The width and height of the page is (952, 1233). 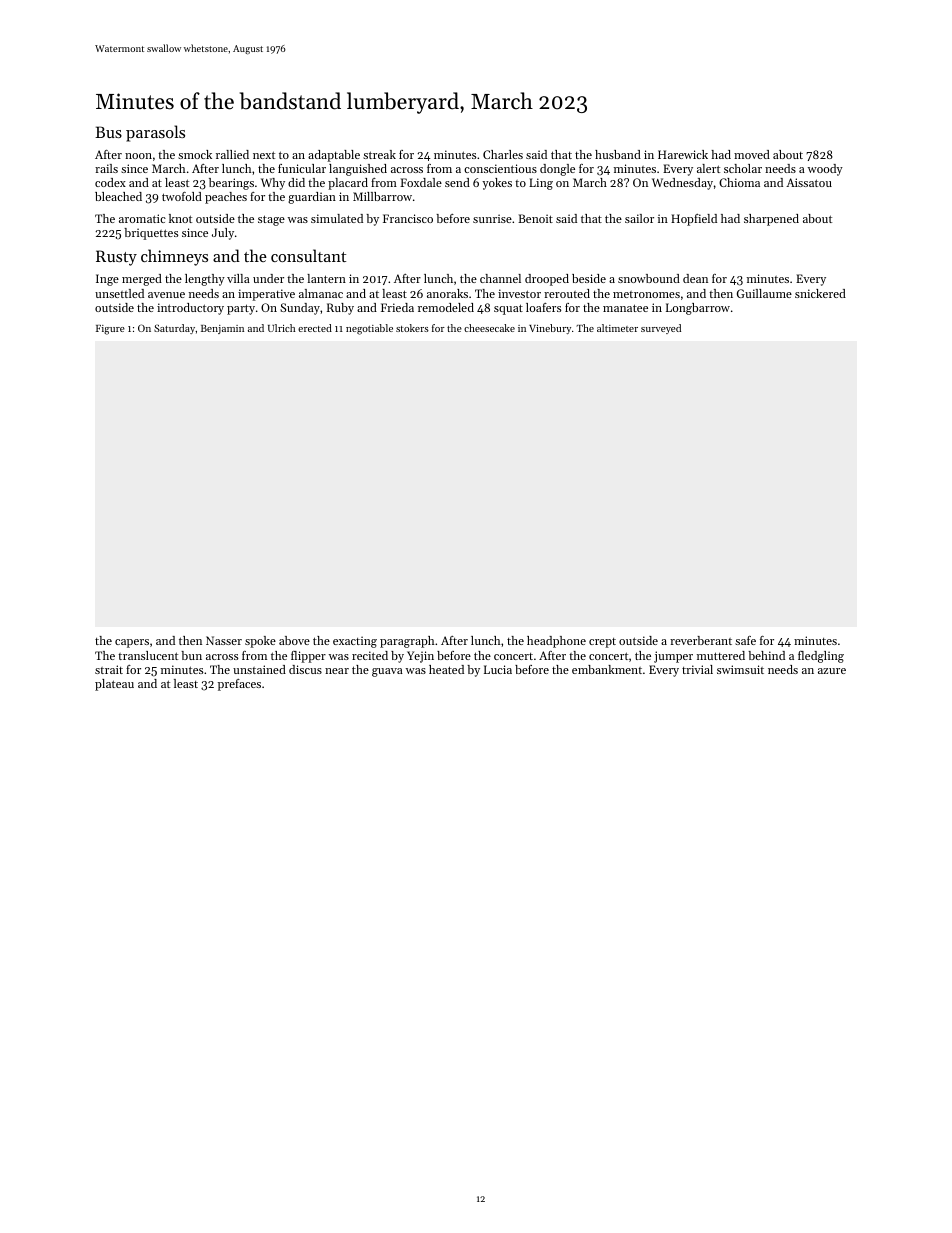 I want to click on snickered, so click(x=820, y=293).
